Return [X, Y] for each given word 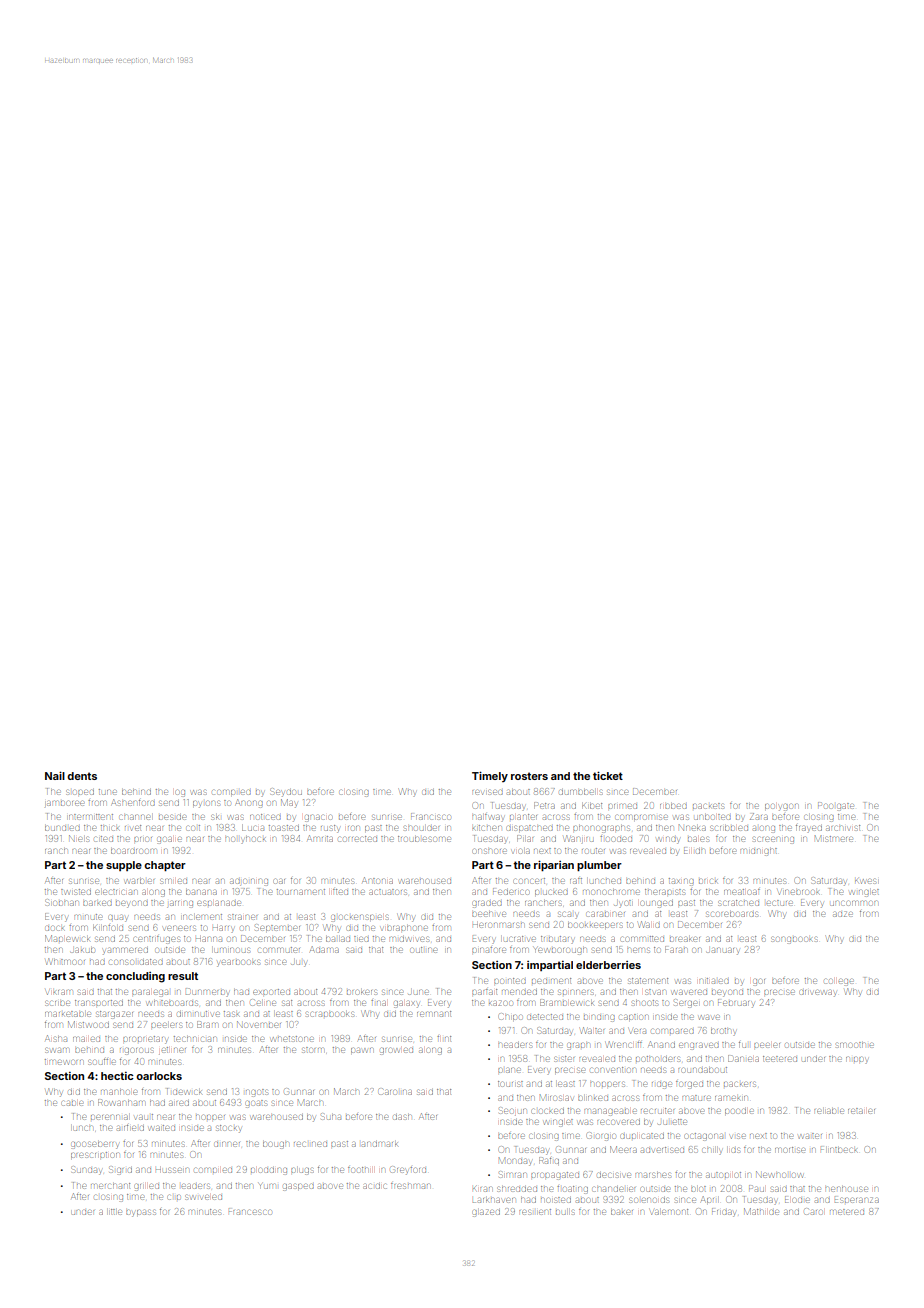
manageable [610, 1112]
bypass [141, 1213]
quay [118, 918]
